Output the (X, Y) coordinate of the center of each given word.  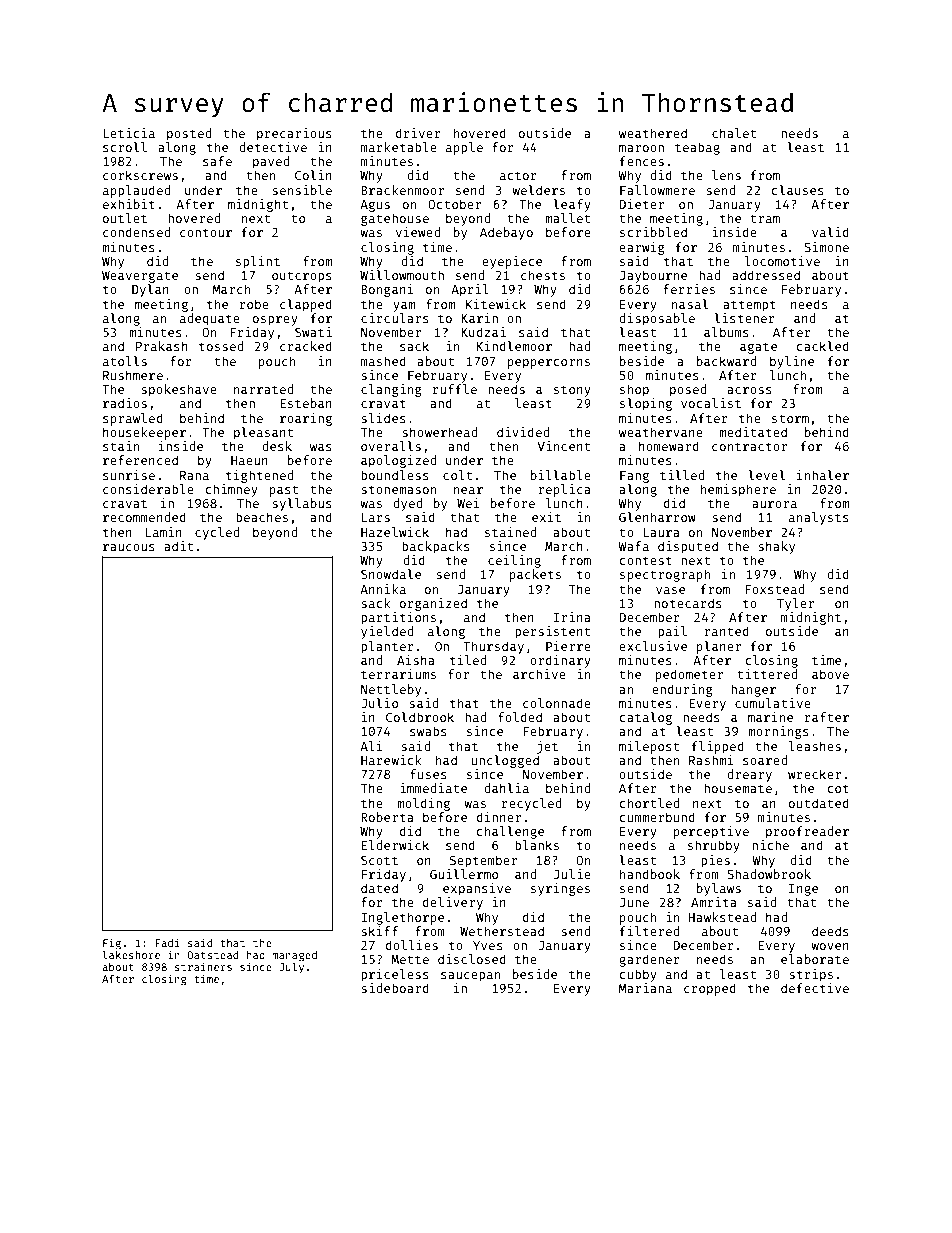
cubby (638, 975)
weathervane (661, 432)
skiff (379, 931)
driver (418, 133)
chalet (734, 133)
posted (189, 134)
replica (564, 490)
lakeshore (131, 954)
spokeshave (179, 390)
